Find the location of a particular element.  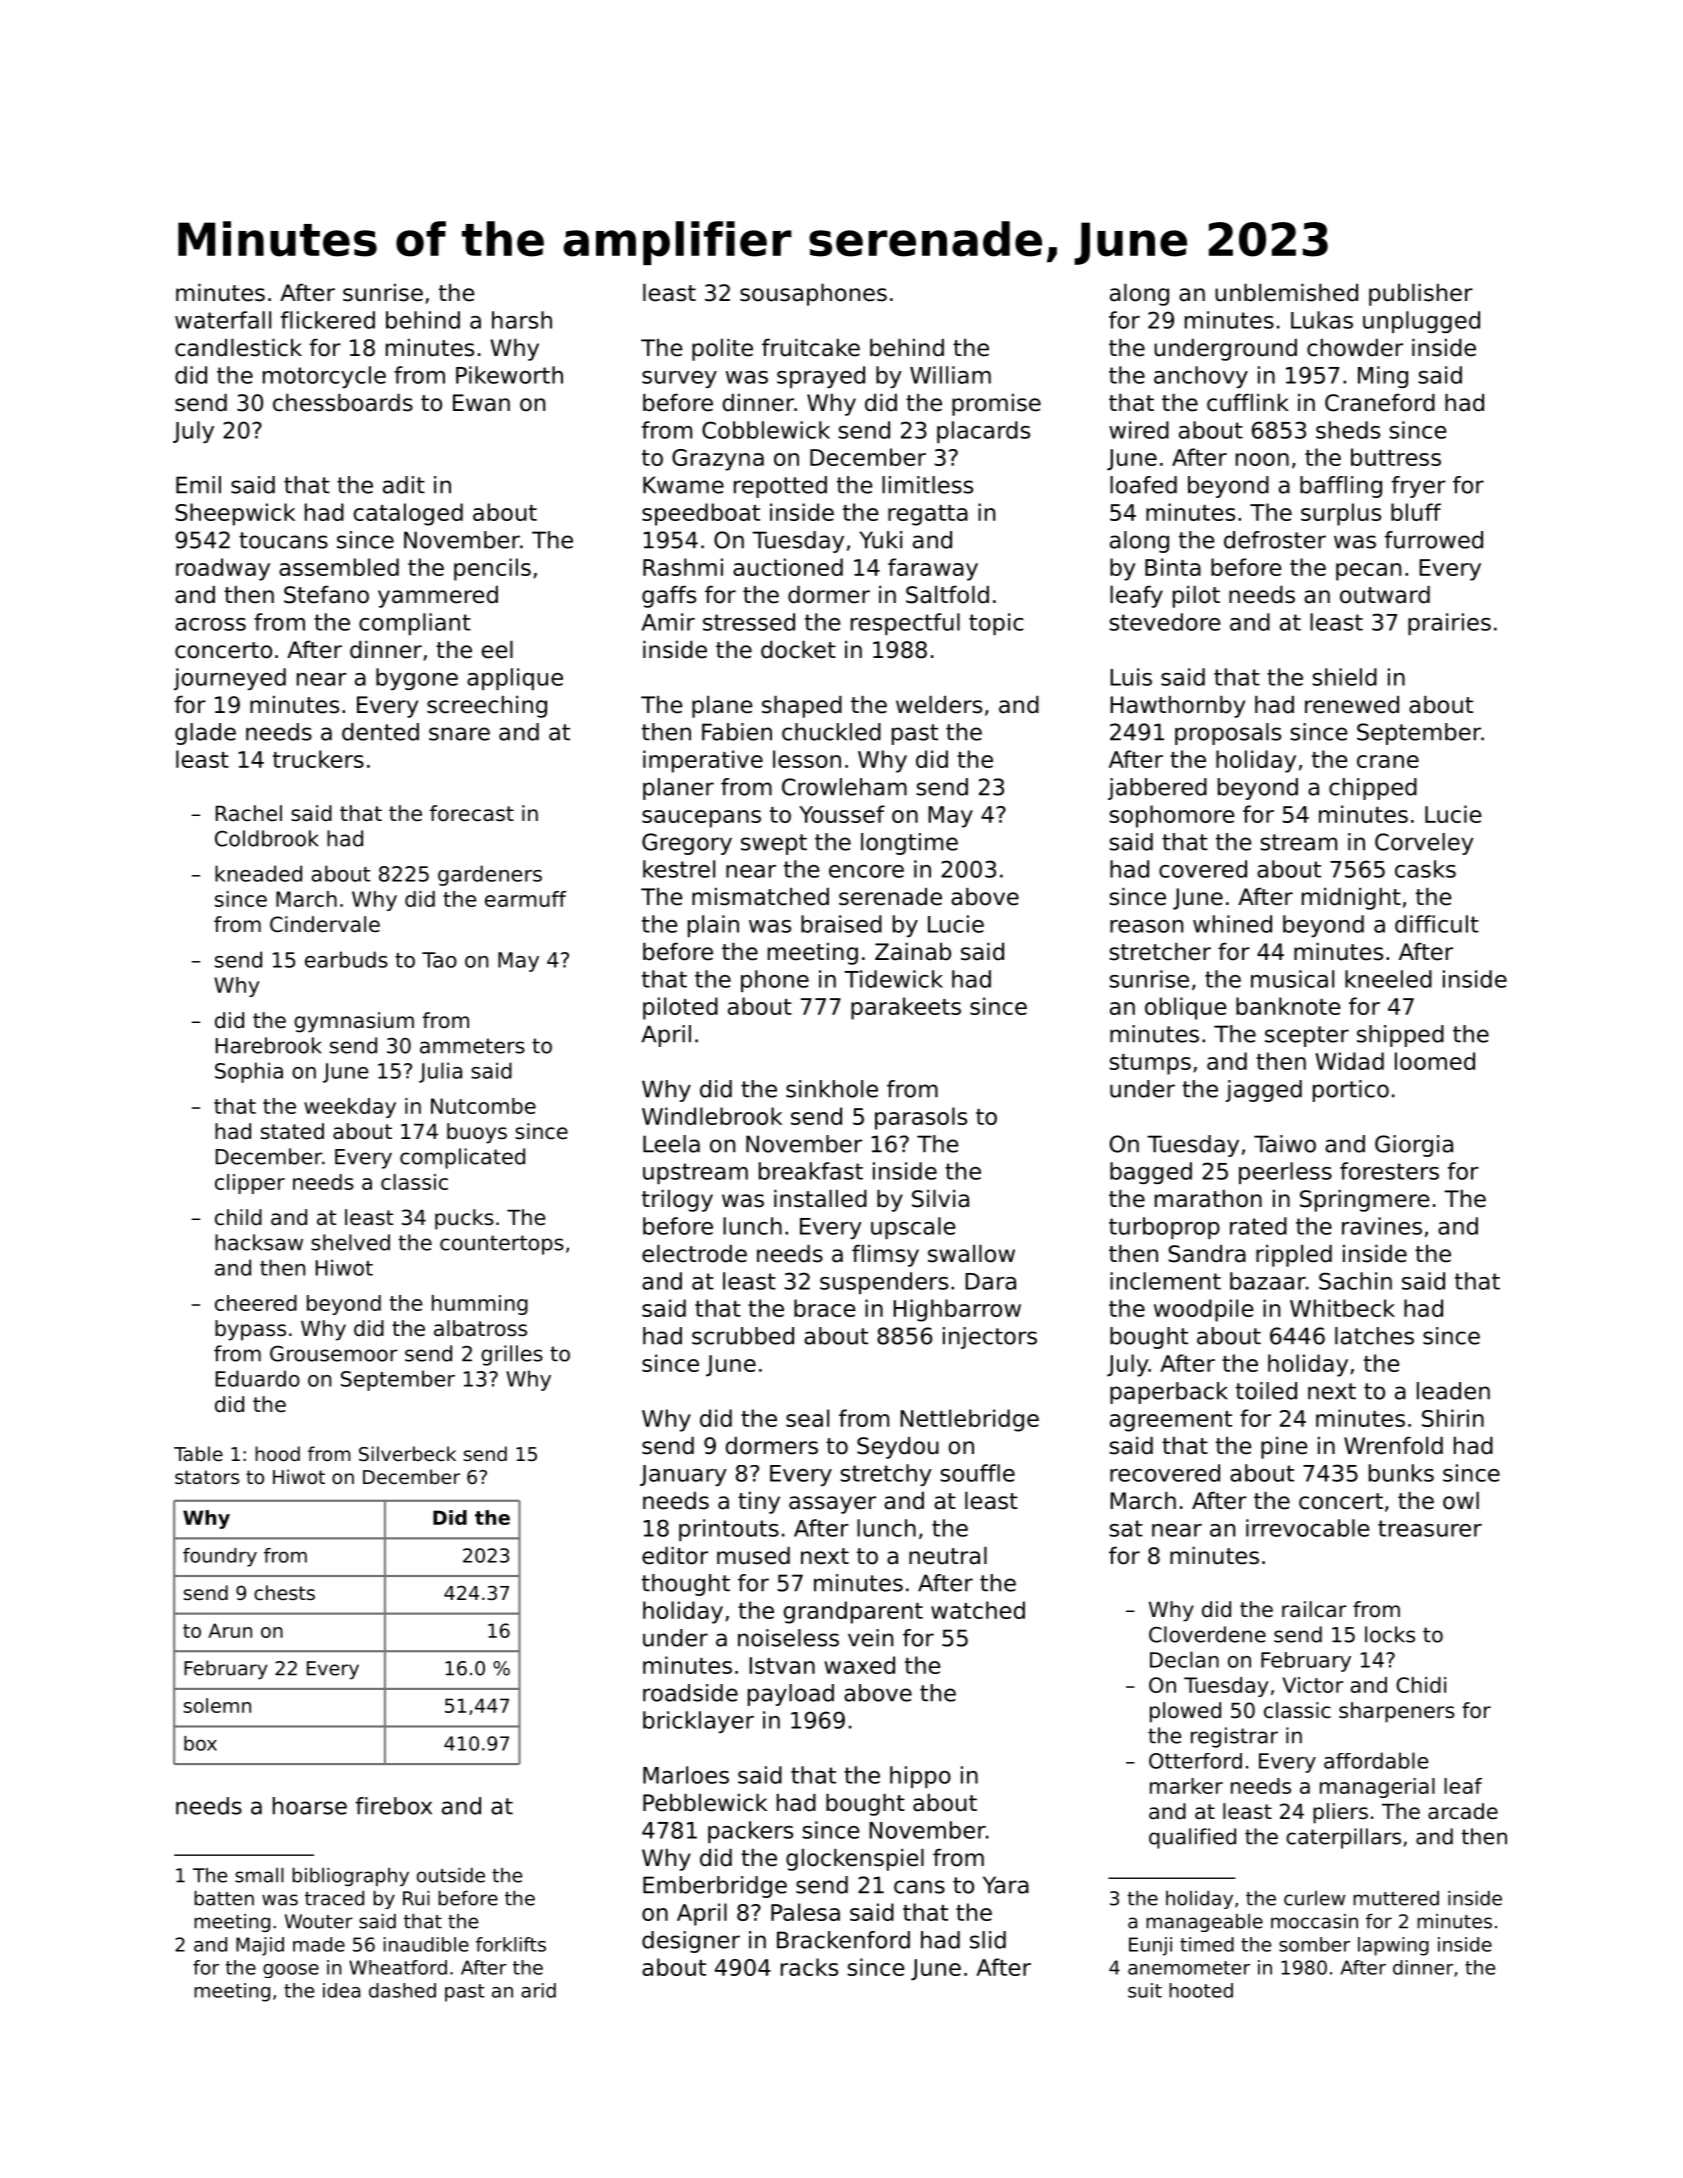

difficult is located at coordinates (1437, 924).
